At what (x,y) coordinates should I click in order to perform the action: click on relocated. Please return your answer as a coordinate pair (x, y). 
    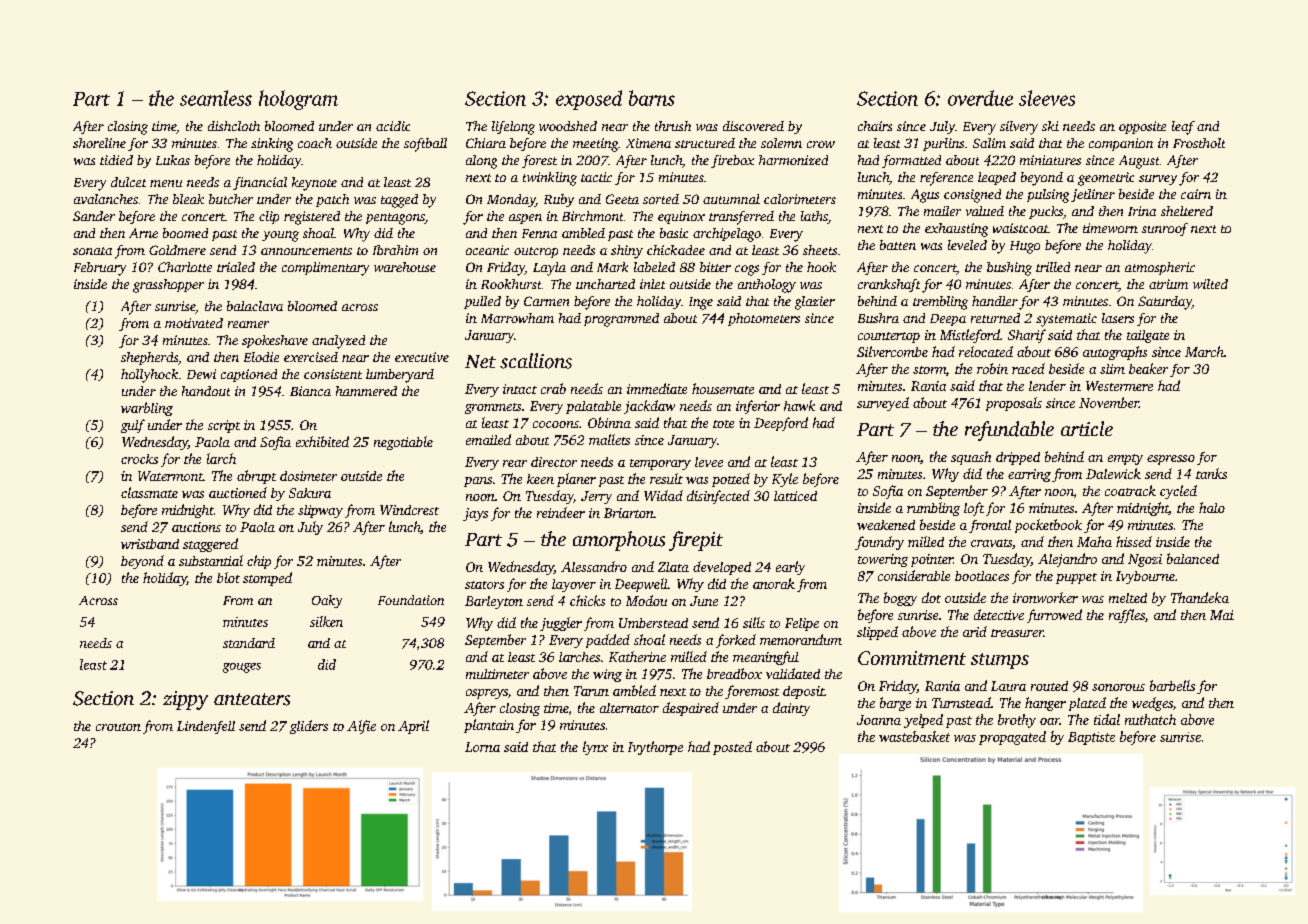
    Looking at the image, I should click on (986, 351).
